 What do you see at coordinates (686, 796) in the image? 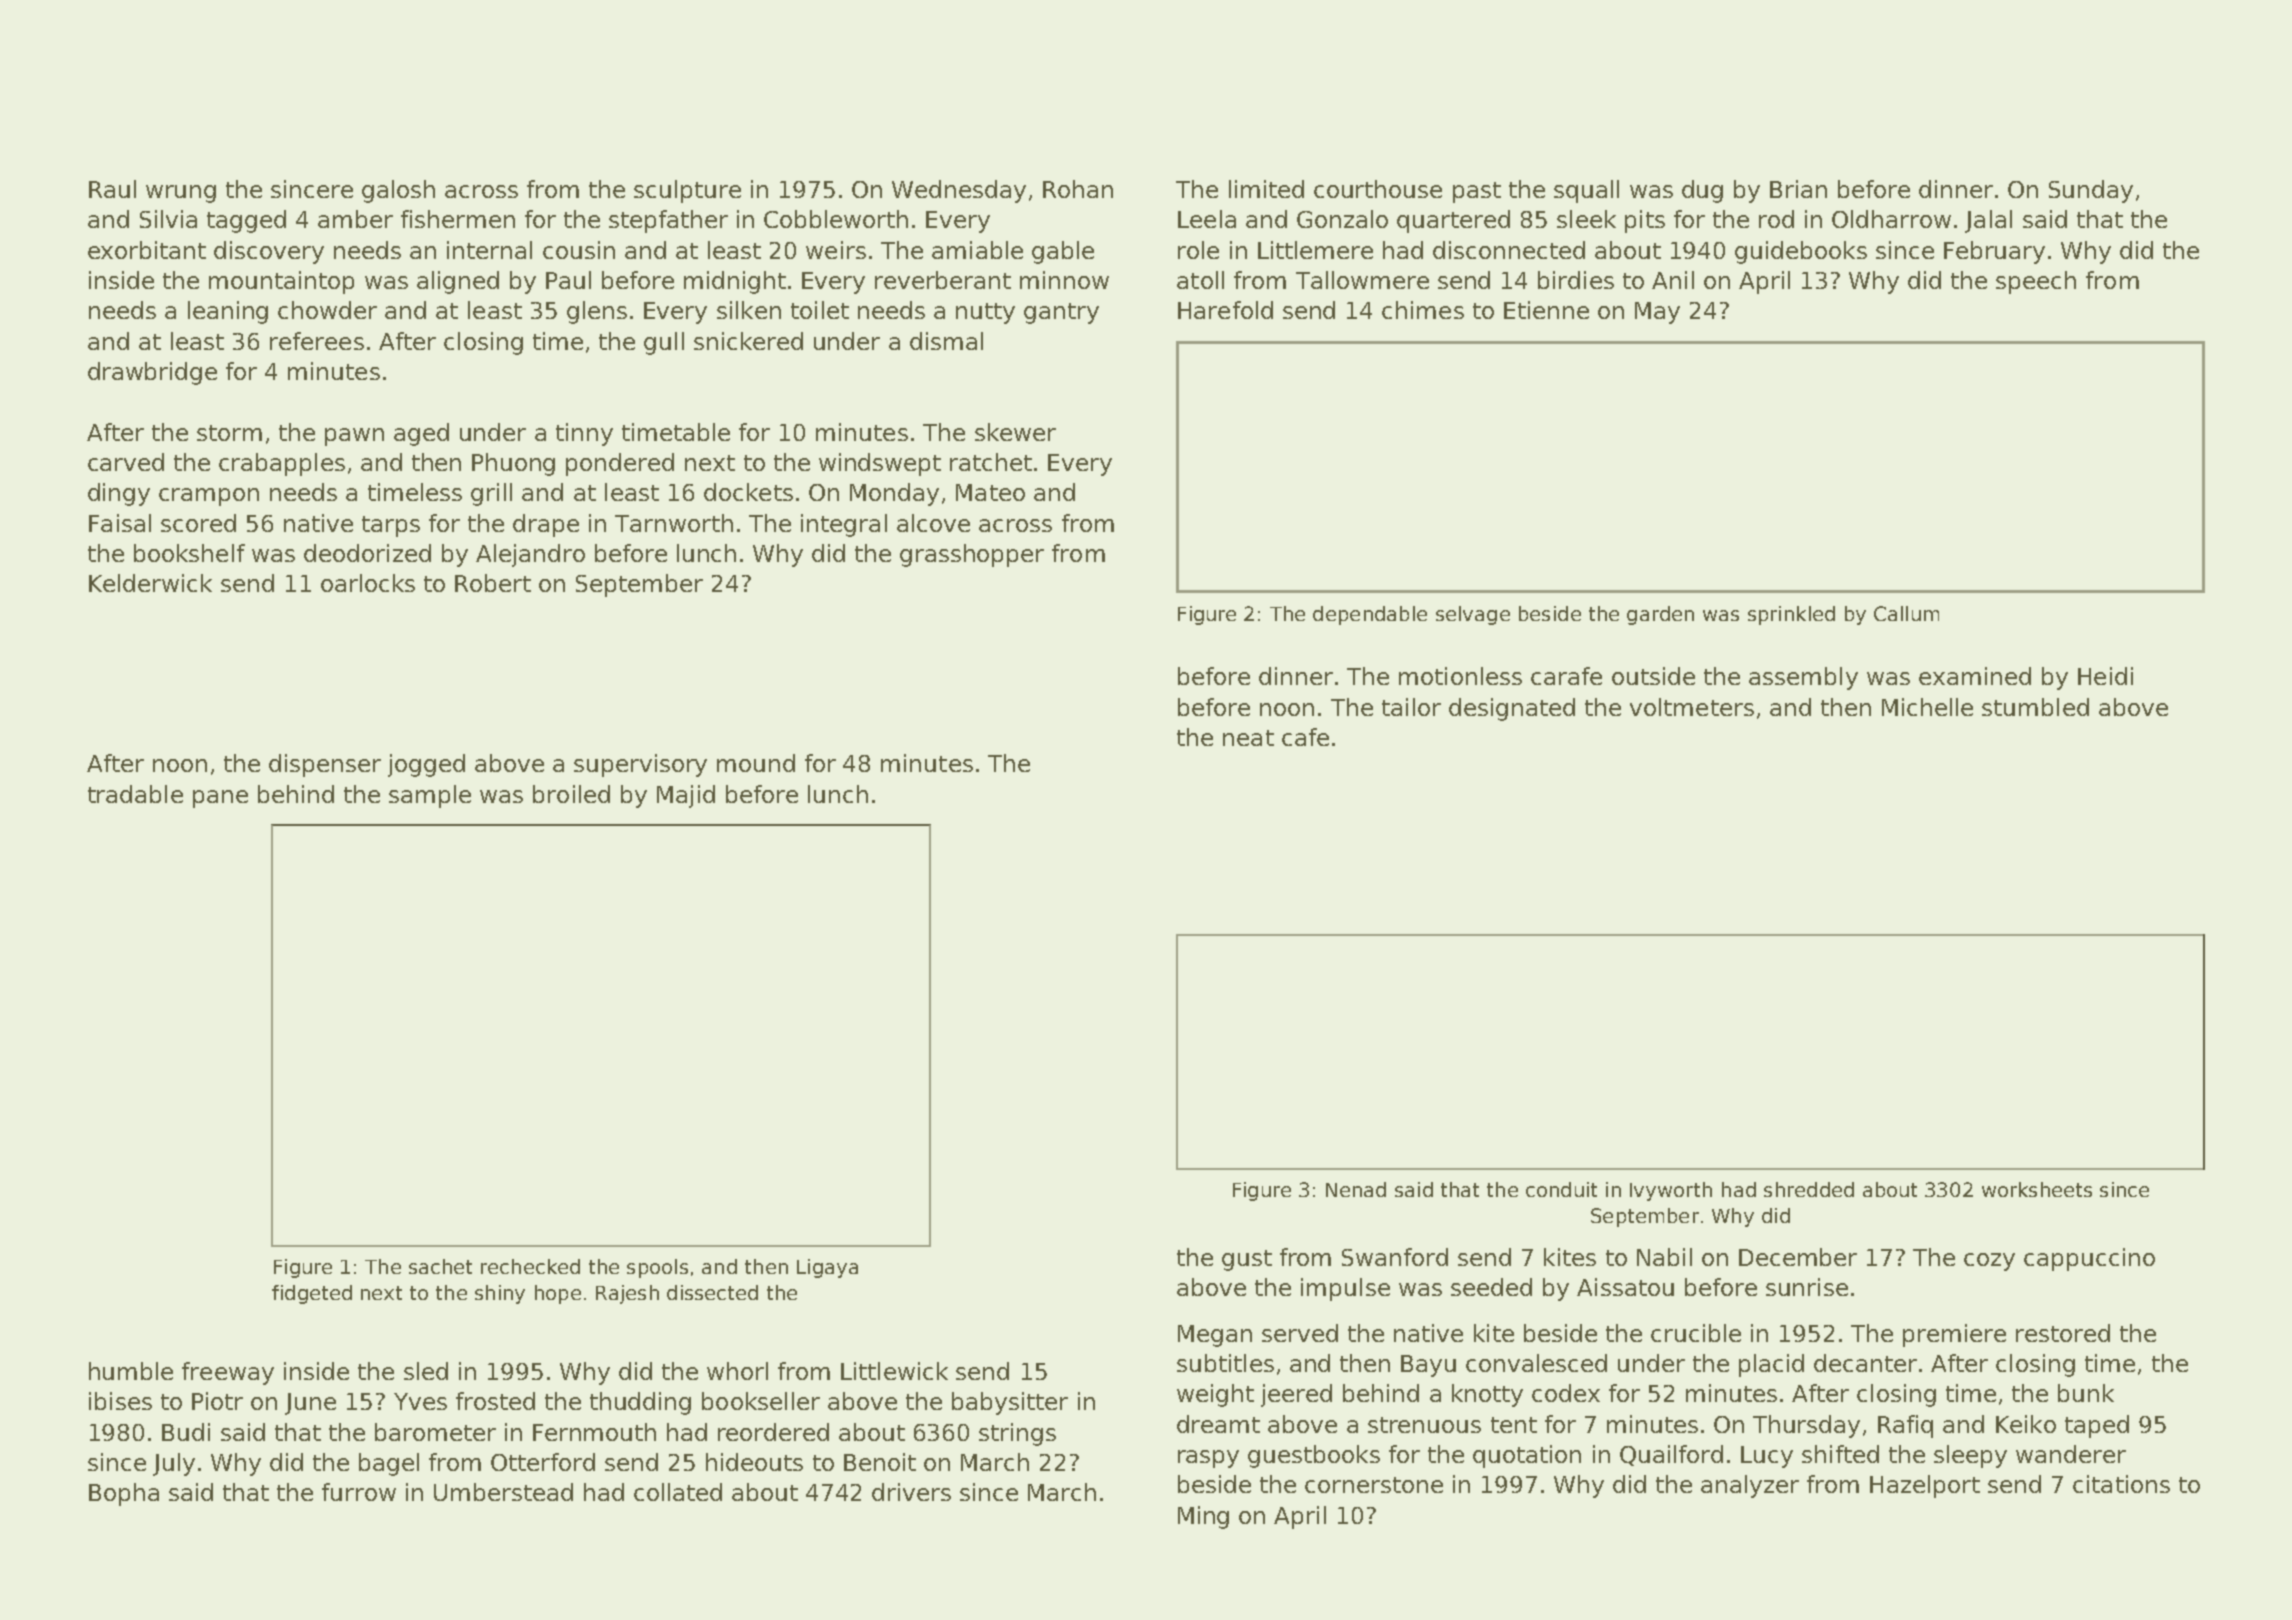
I see `Majid` at bounding box center [686, 796].
